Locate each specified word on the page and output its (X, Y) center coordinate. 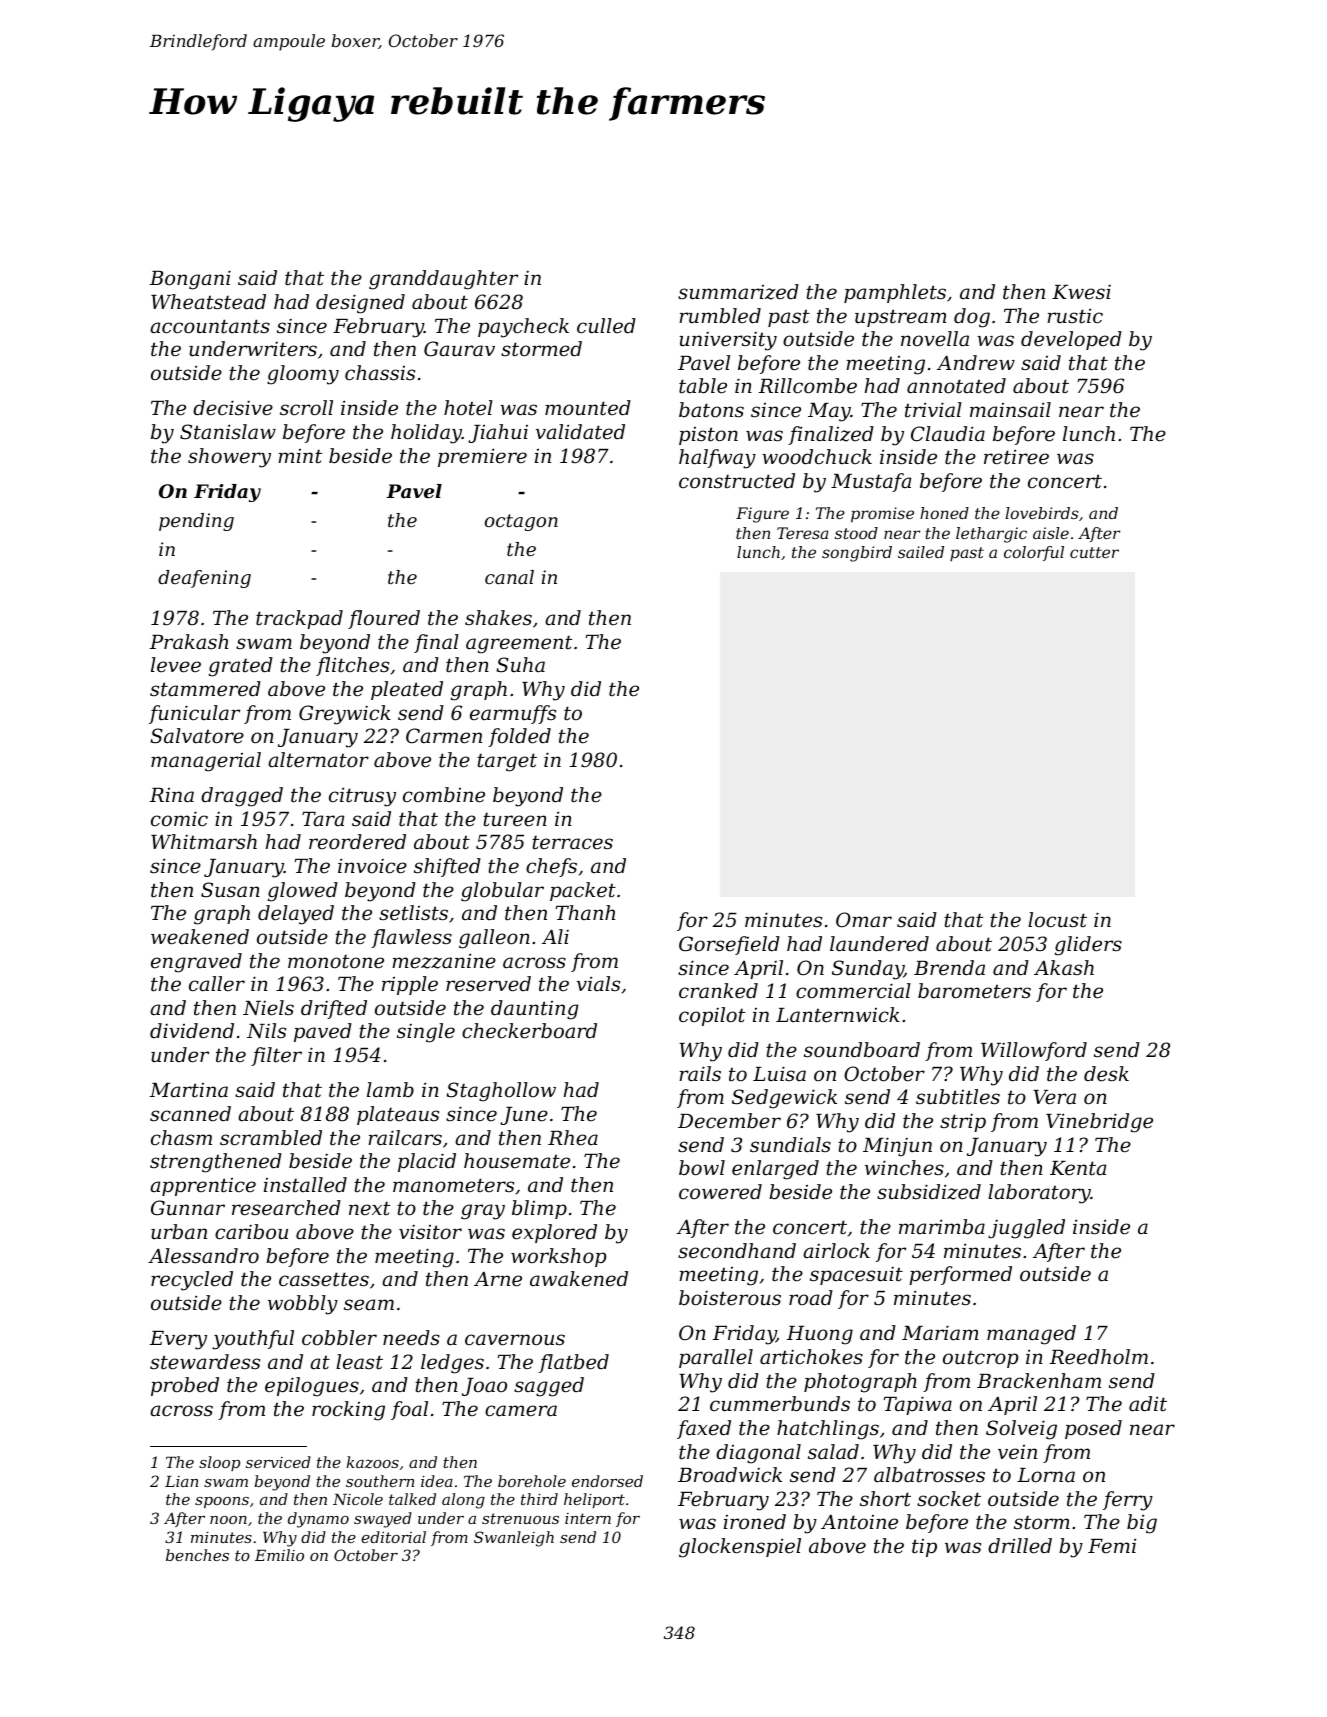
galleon (494, 939)
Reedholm (1099, 1357)
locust (1057, 920)
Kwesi (1081, 292)
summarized (738, 292)
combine (444, 795)
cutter (1094, 552)
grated (241, 667)
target (507, 762)
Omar (864, 920)
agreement (519, 644)
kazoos (372, 1462)
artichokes (811, 1357)
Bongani (190, 280)
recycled (192, 1281)
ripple (410, 985)
